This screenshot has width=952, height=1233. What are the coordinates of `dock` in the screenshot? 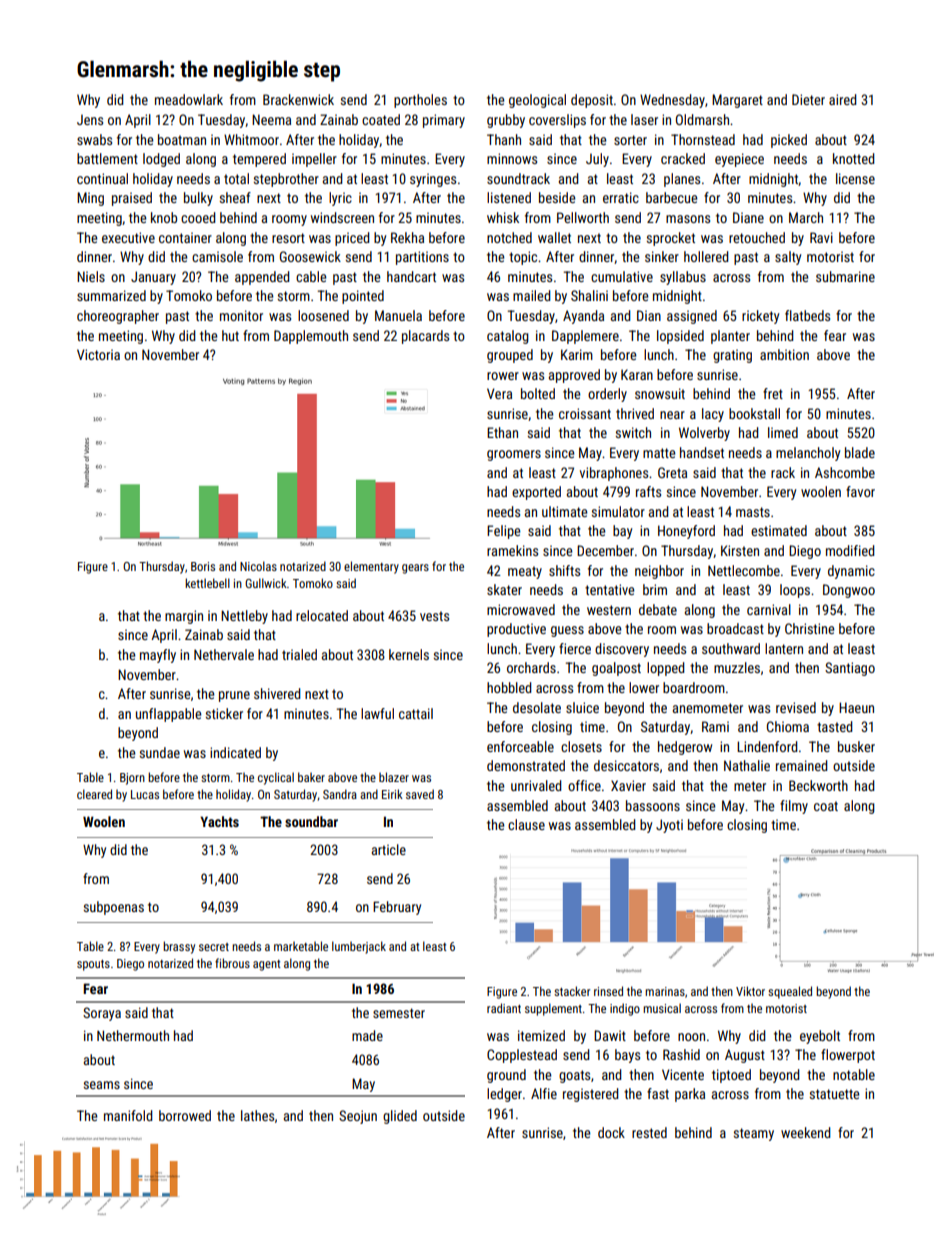 It's located at (611, 1132).
